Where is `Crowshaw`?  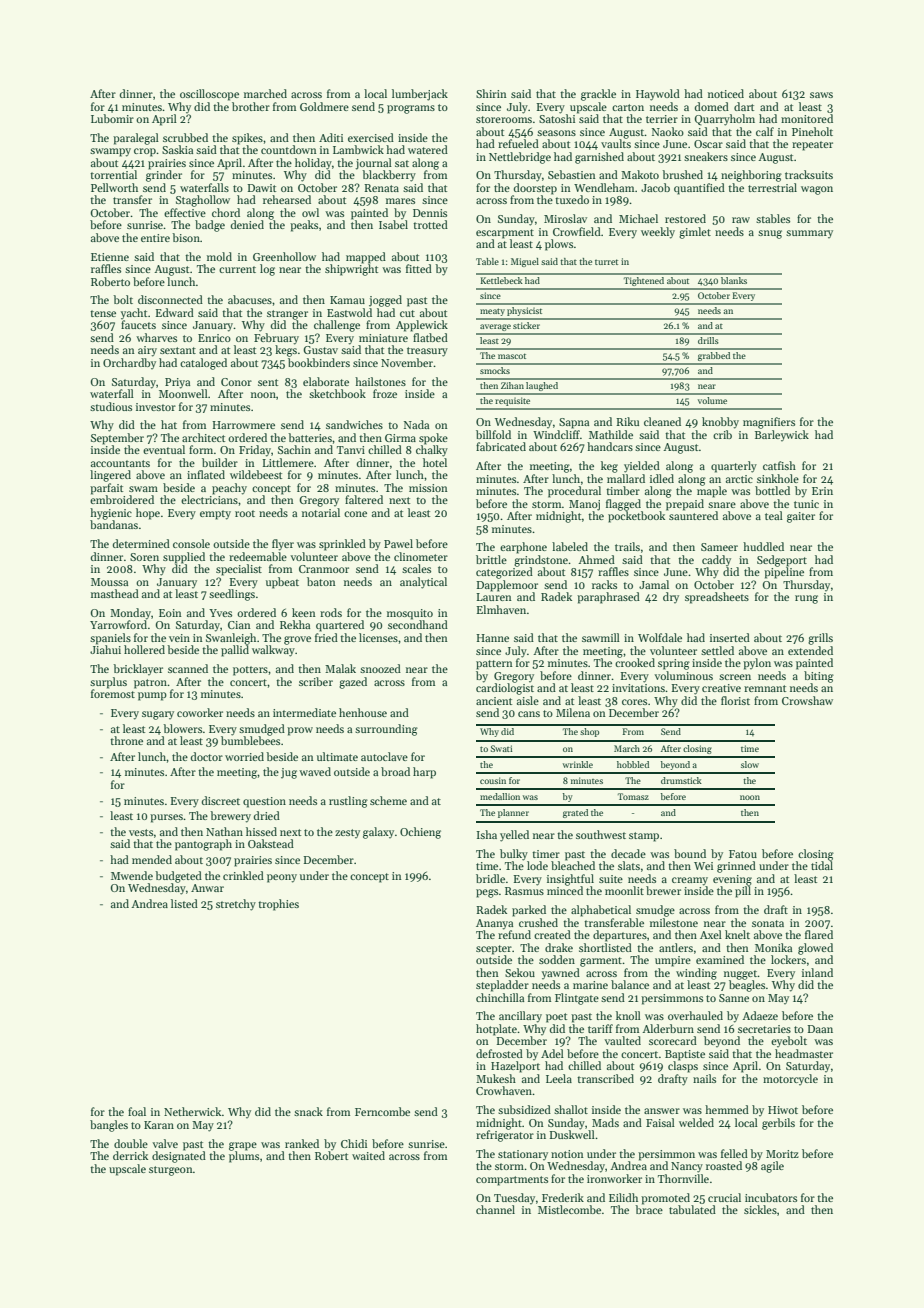
Crowshaw is located at coordinates (807, 700).
